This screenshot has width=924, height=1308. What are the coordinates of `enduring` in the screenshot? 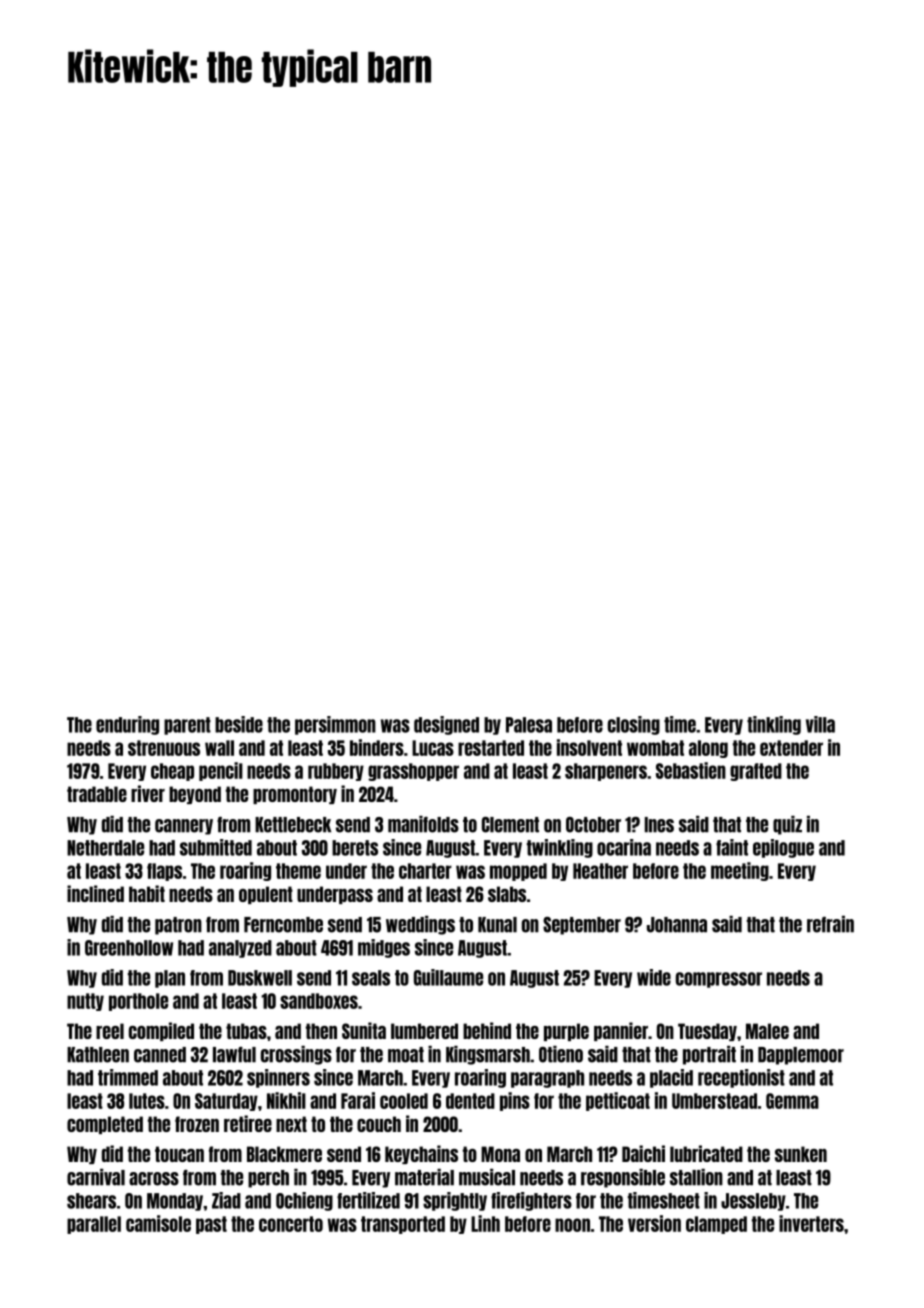 It's located at (127, 725).
